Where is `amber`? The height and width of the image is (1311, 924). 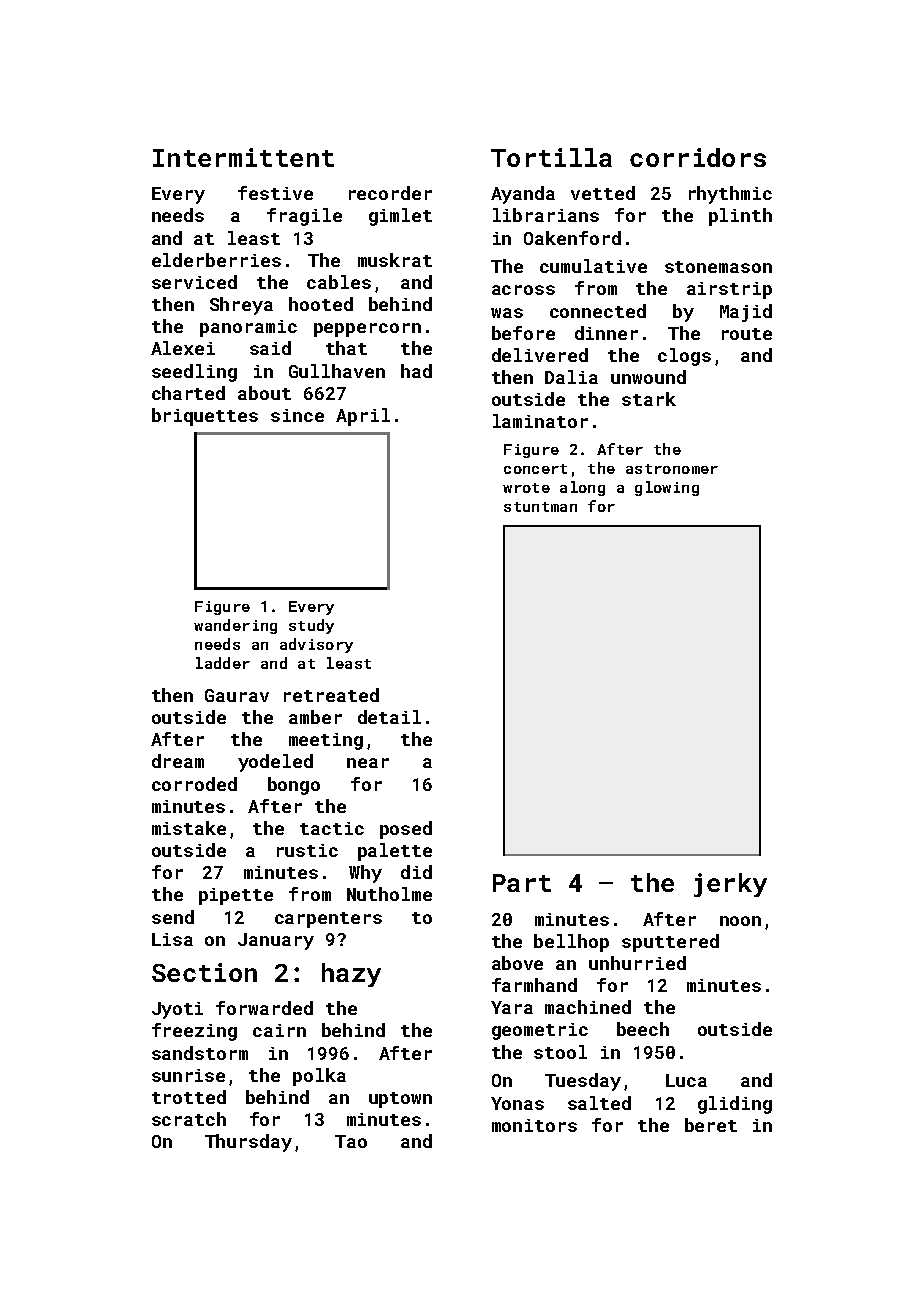 amber is located at coordinates (315, 717).
